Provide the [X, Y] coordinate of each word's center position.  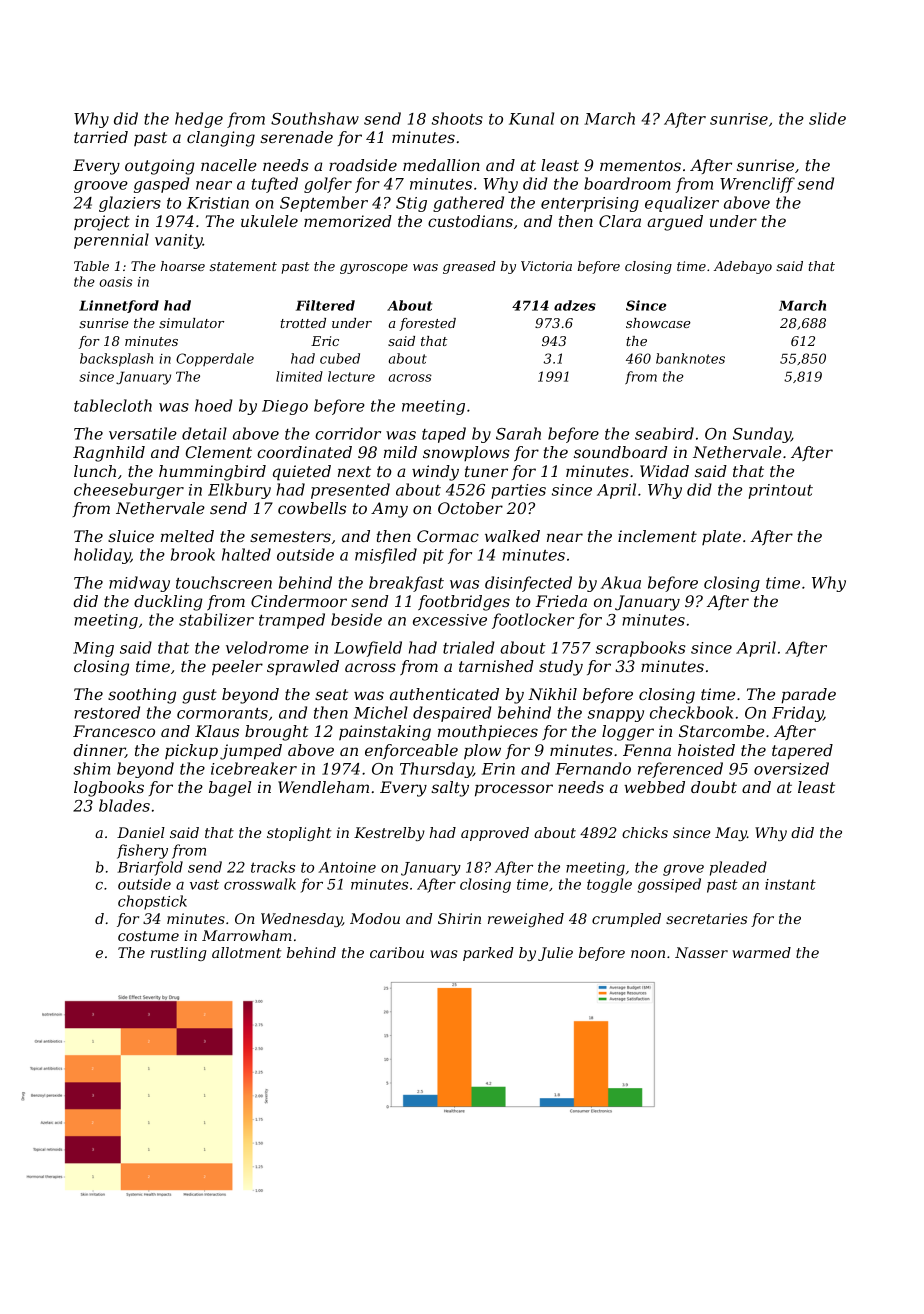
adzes [575, 305]
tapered [802, 752]
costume [148, 936]
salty [450, 789]
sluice [131, 536]
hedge [199, 120]
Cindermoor [299, 601]
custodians [470, 221]
